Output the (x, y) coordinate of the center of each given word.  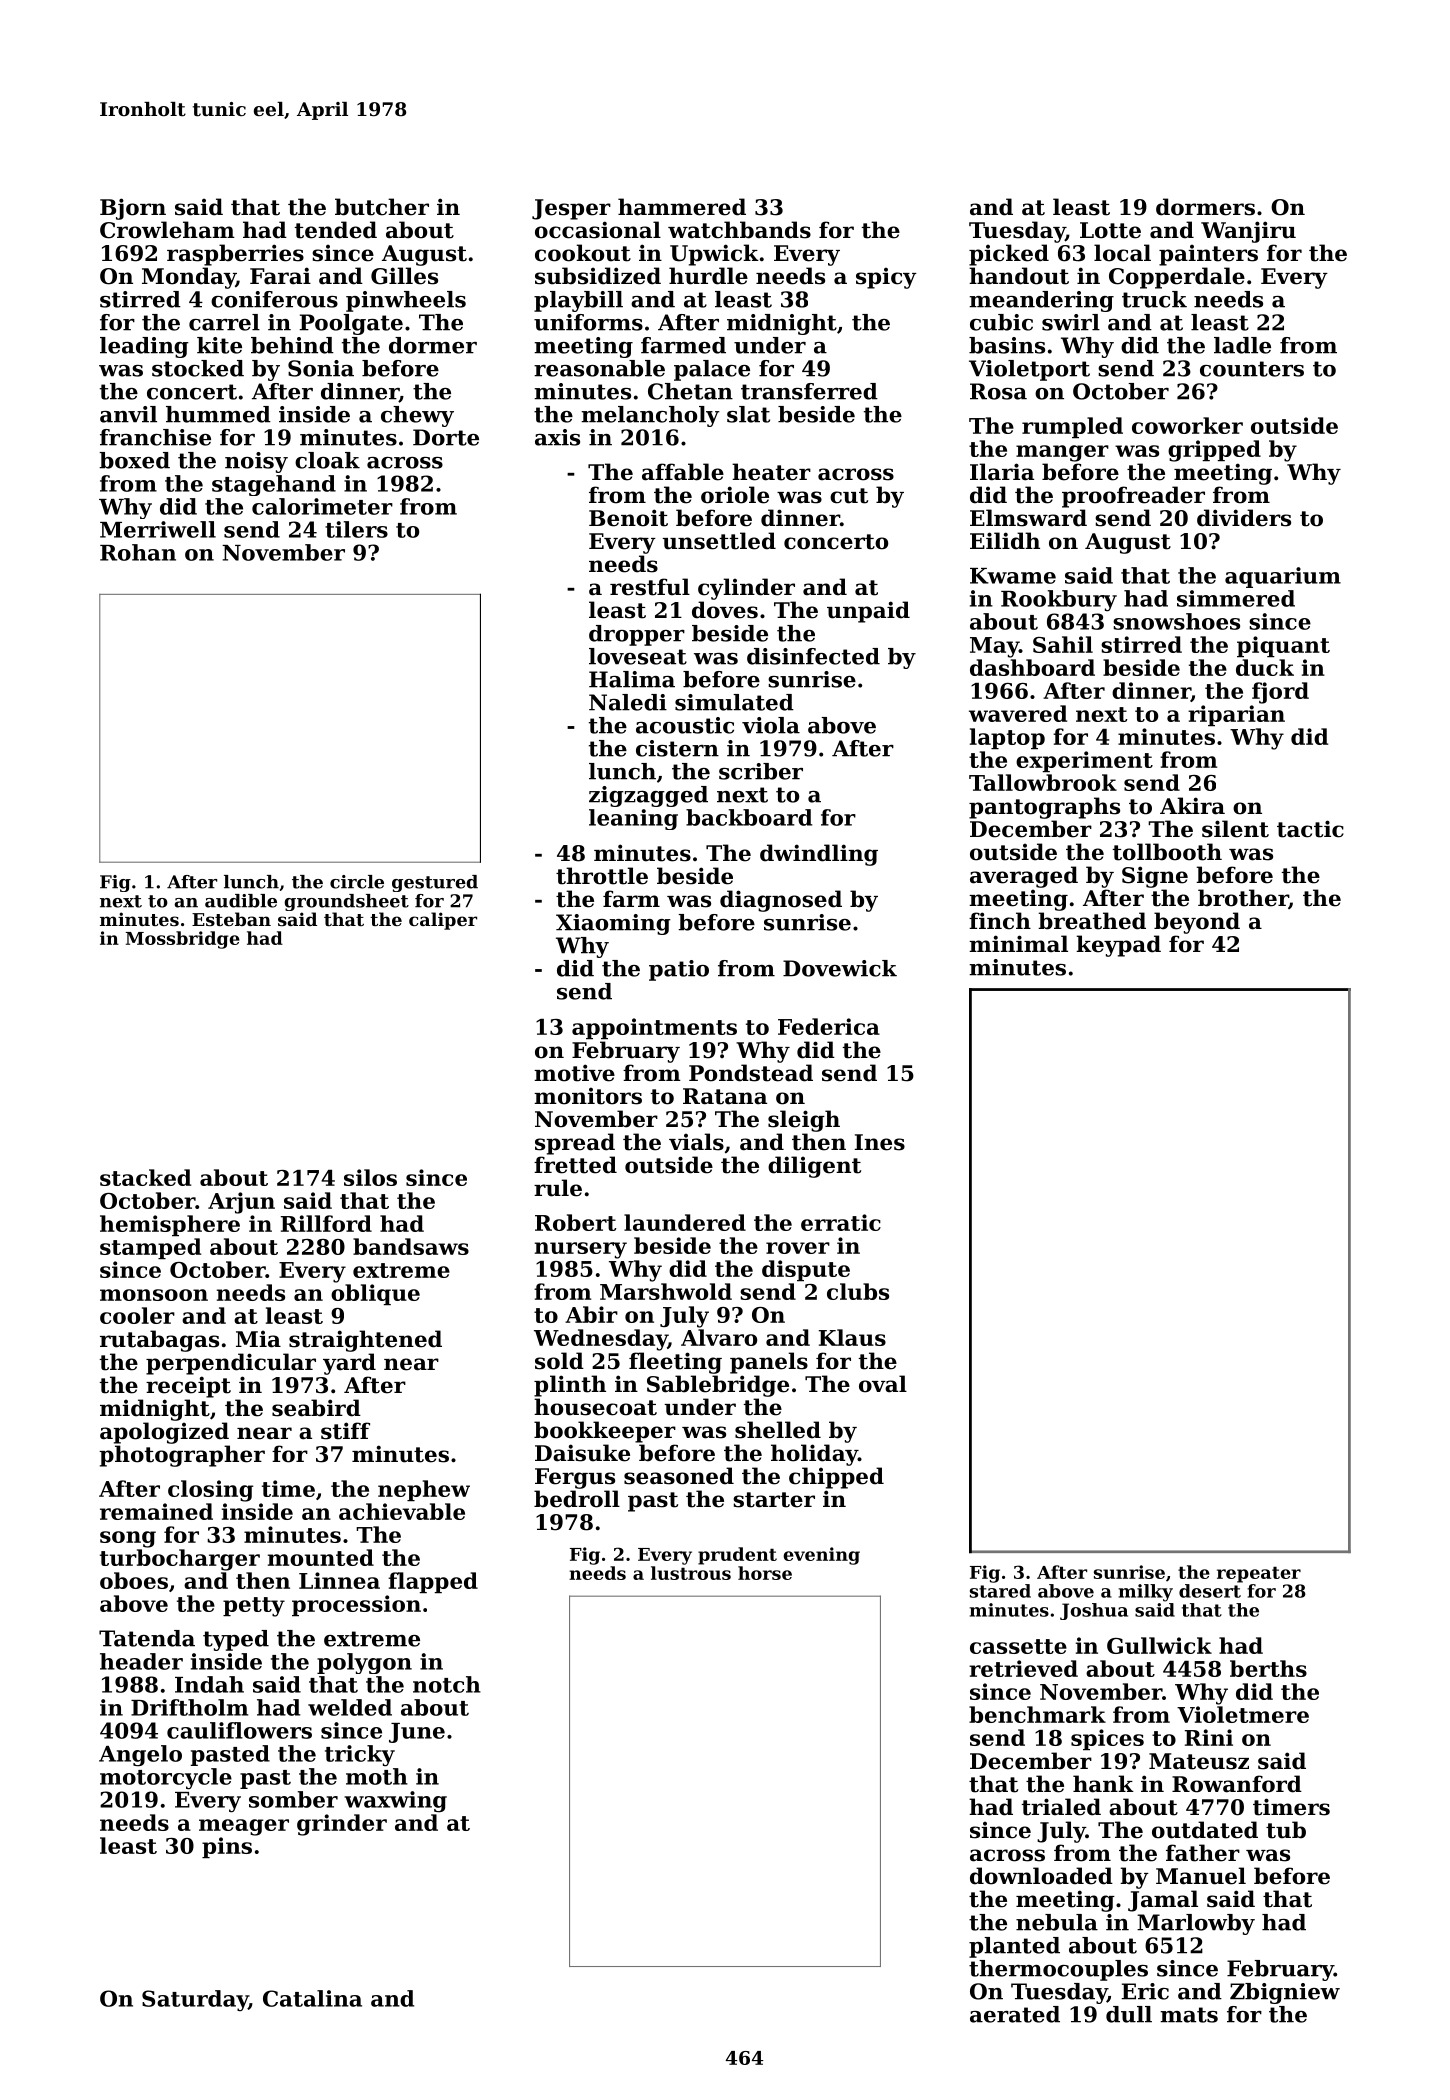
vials (696, 1142)
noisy (256, 462)
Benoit (628, 518)
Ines (880, 1142)
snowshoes (1176, 621)
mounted (321, 1557)
